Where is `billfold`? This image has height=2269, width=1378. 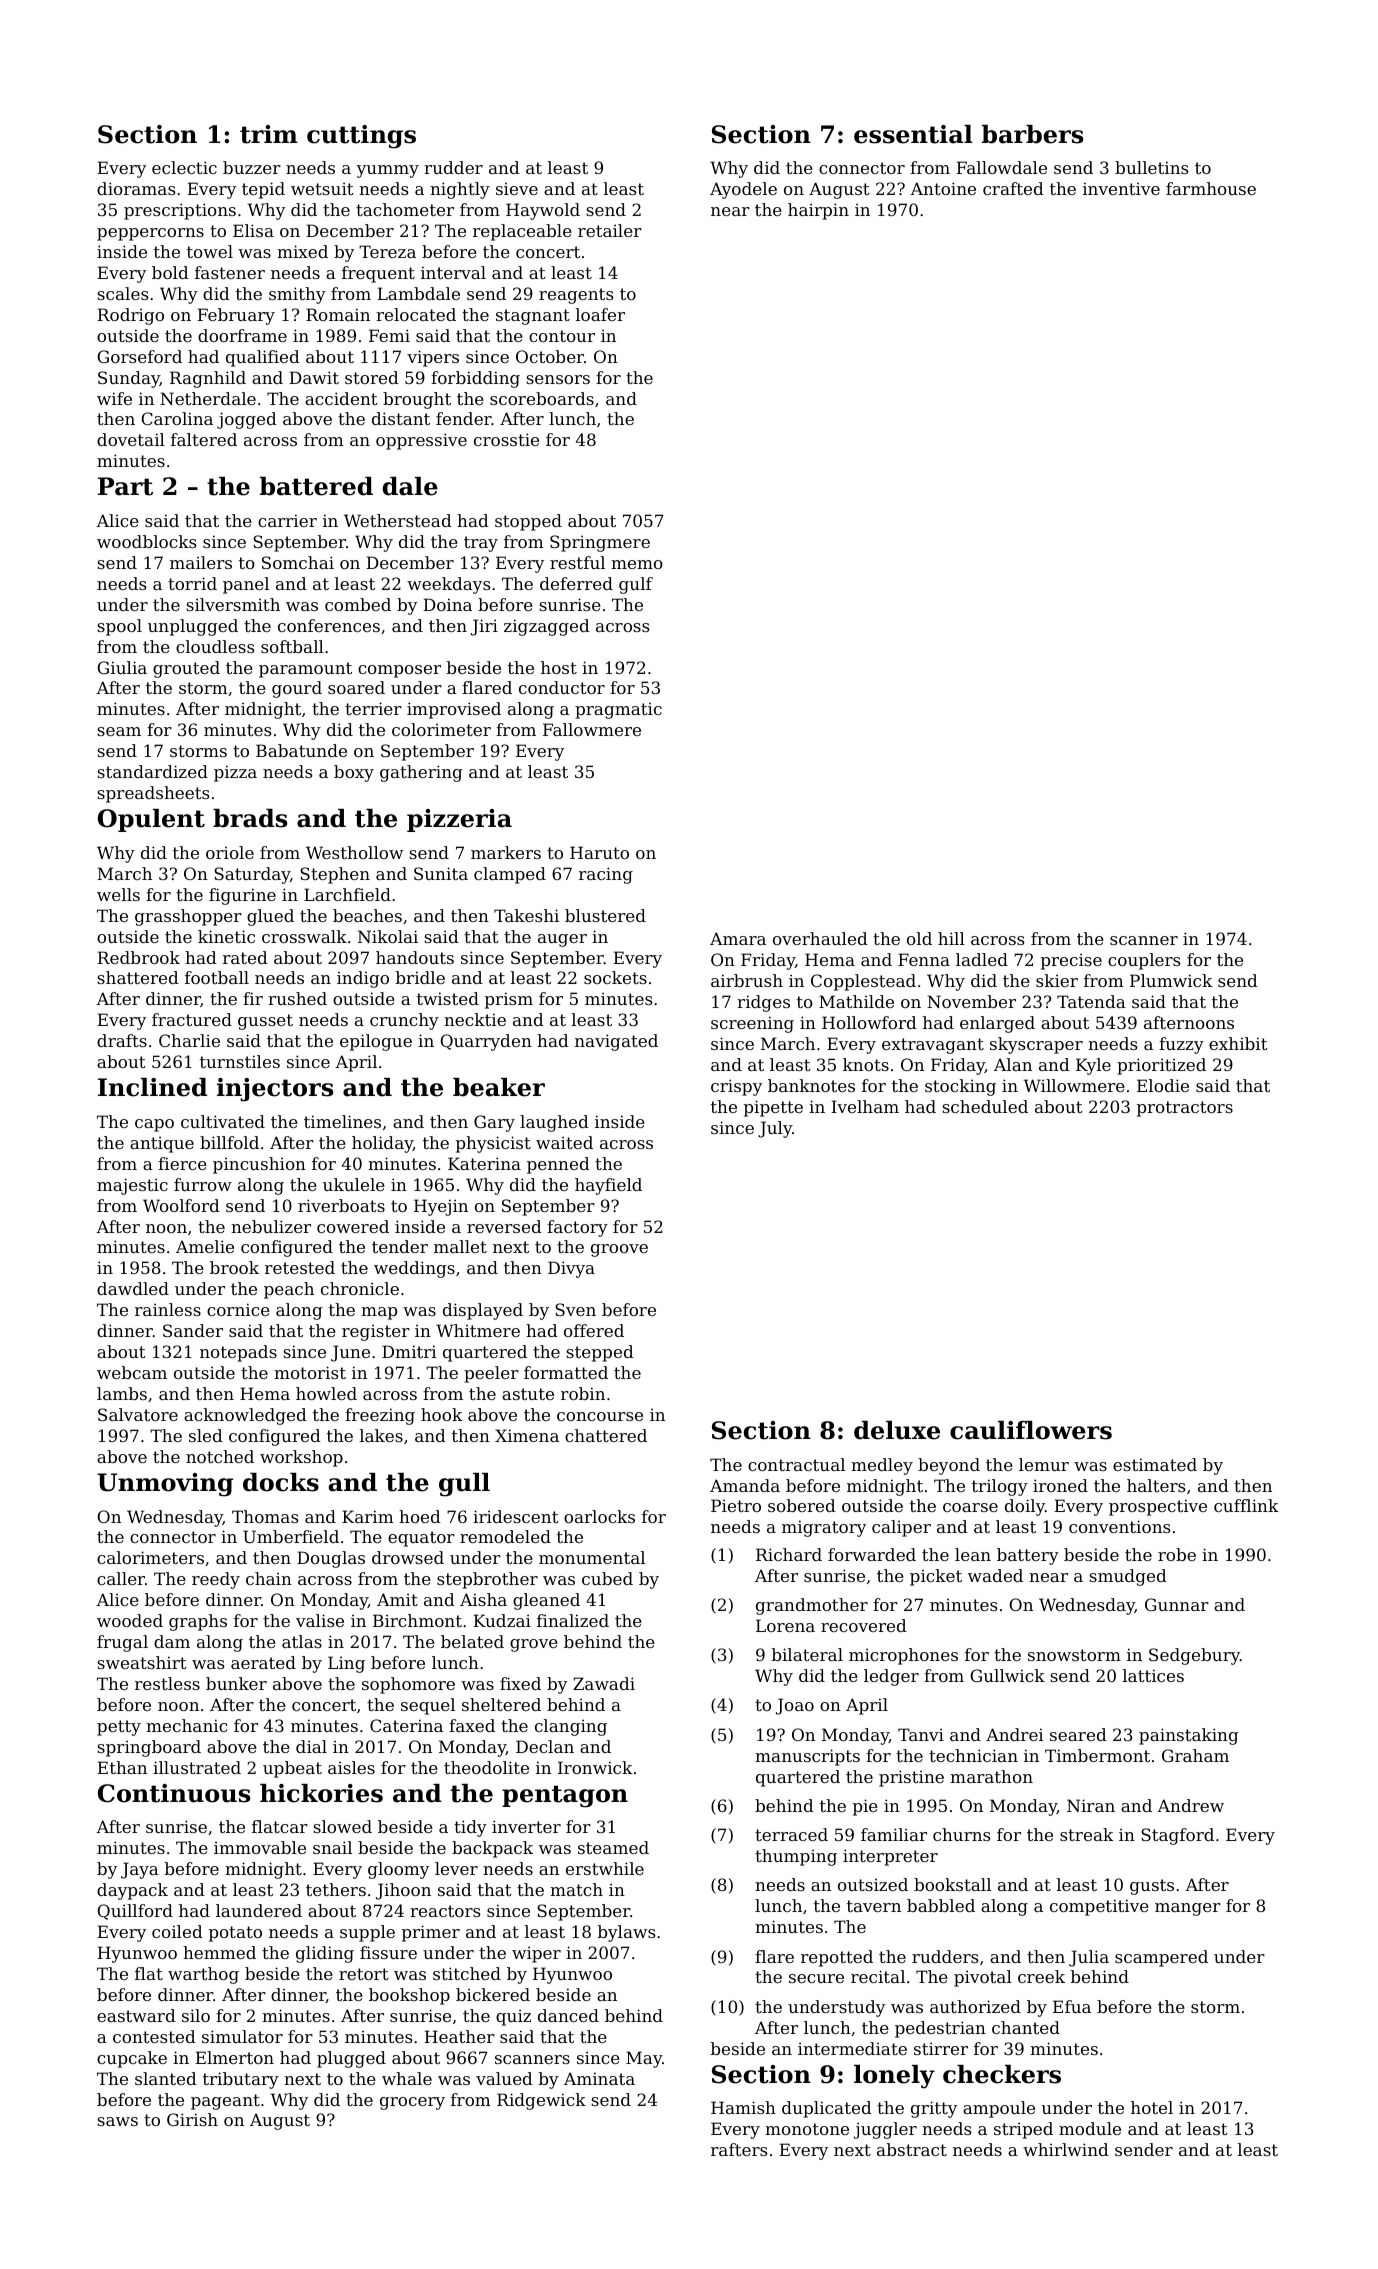
billfold is located at coordinates (229, 1142).
